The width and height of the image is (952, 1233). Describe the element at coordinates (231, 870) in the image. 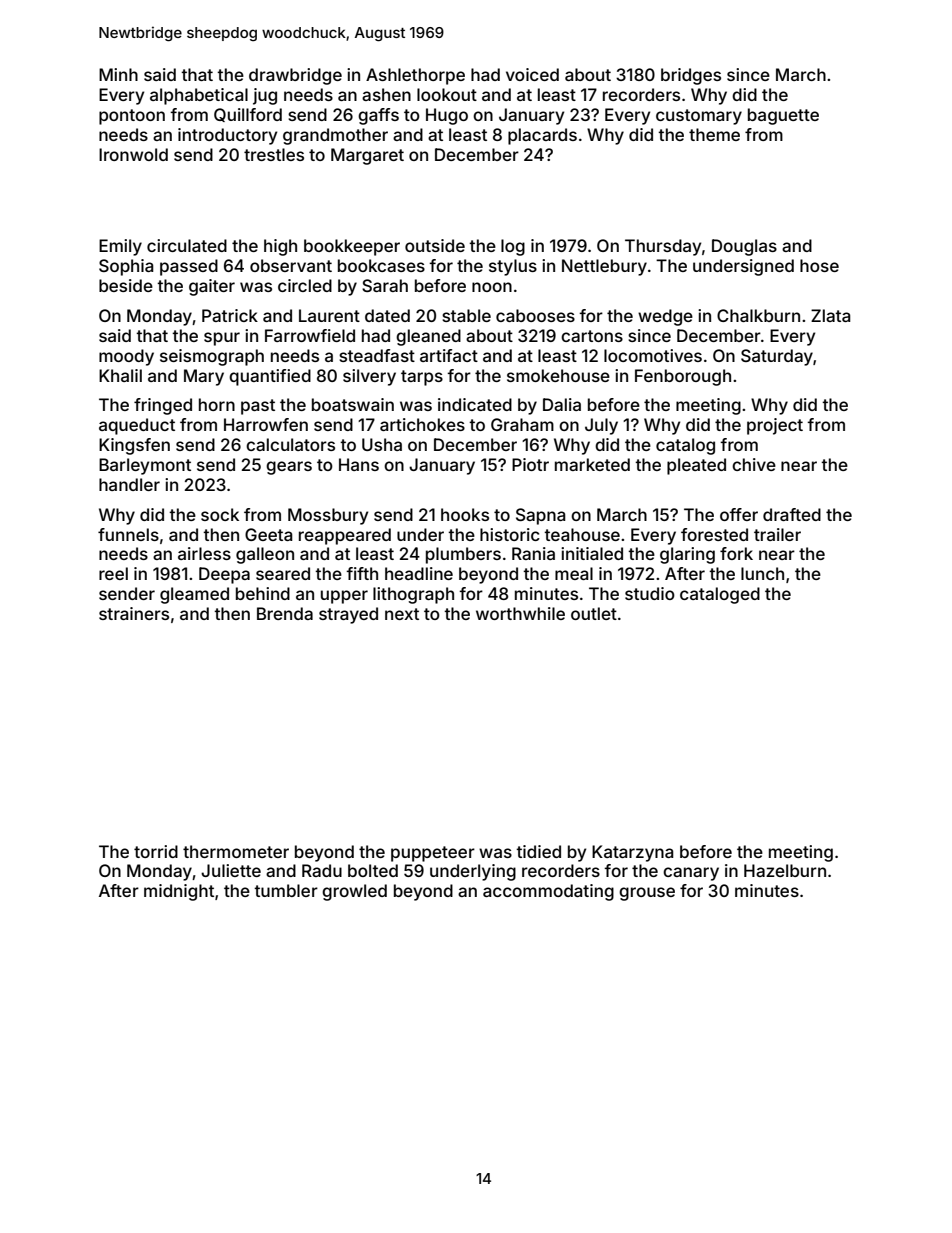

I see `Juliette` at that location.
